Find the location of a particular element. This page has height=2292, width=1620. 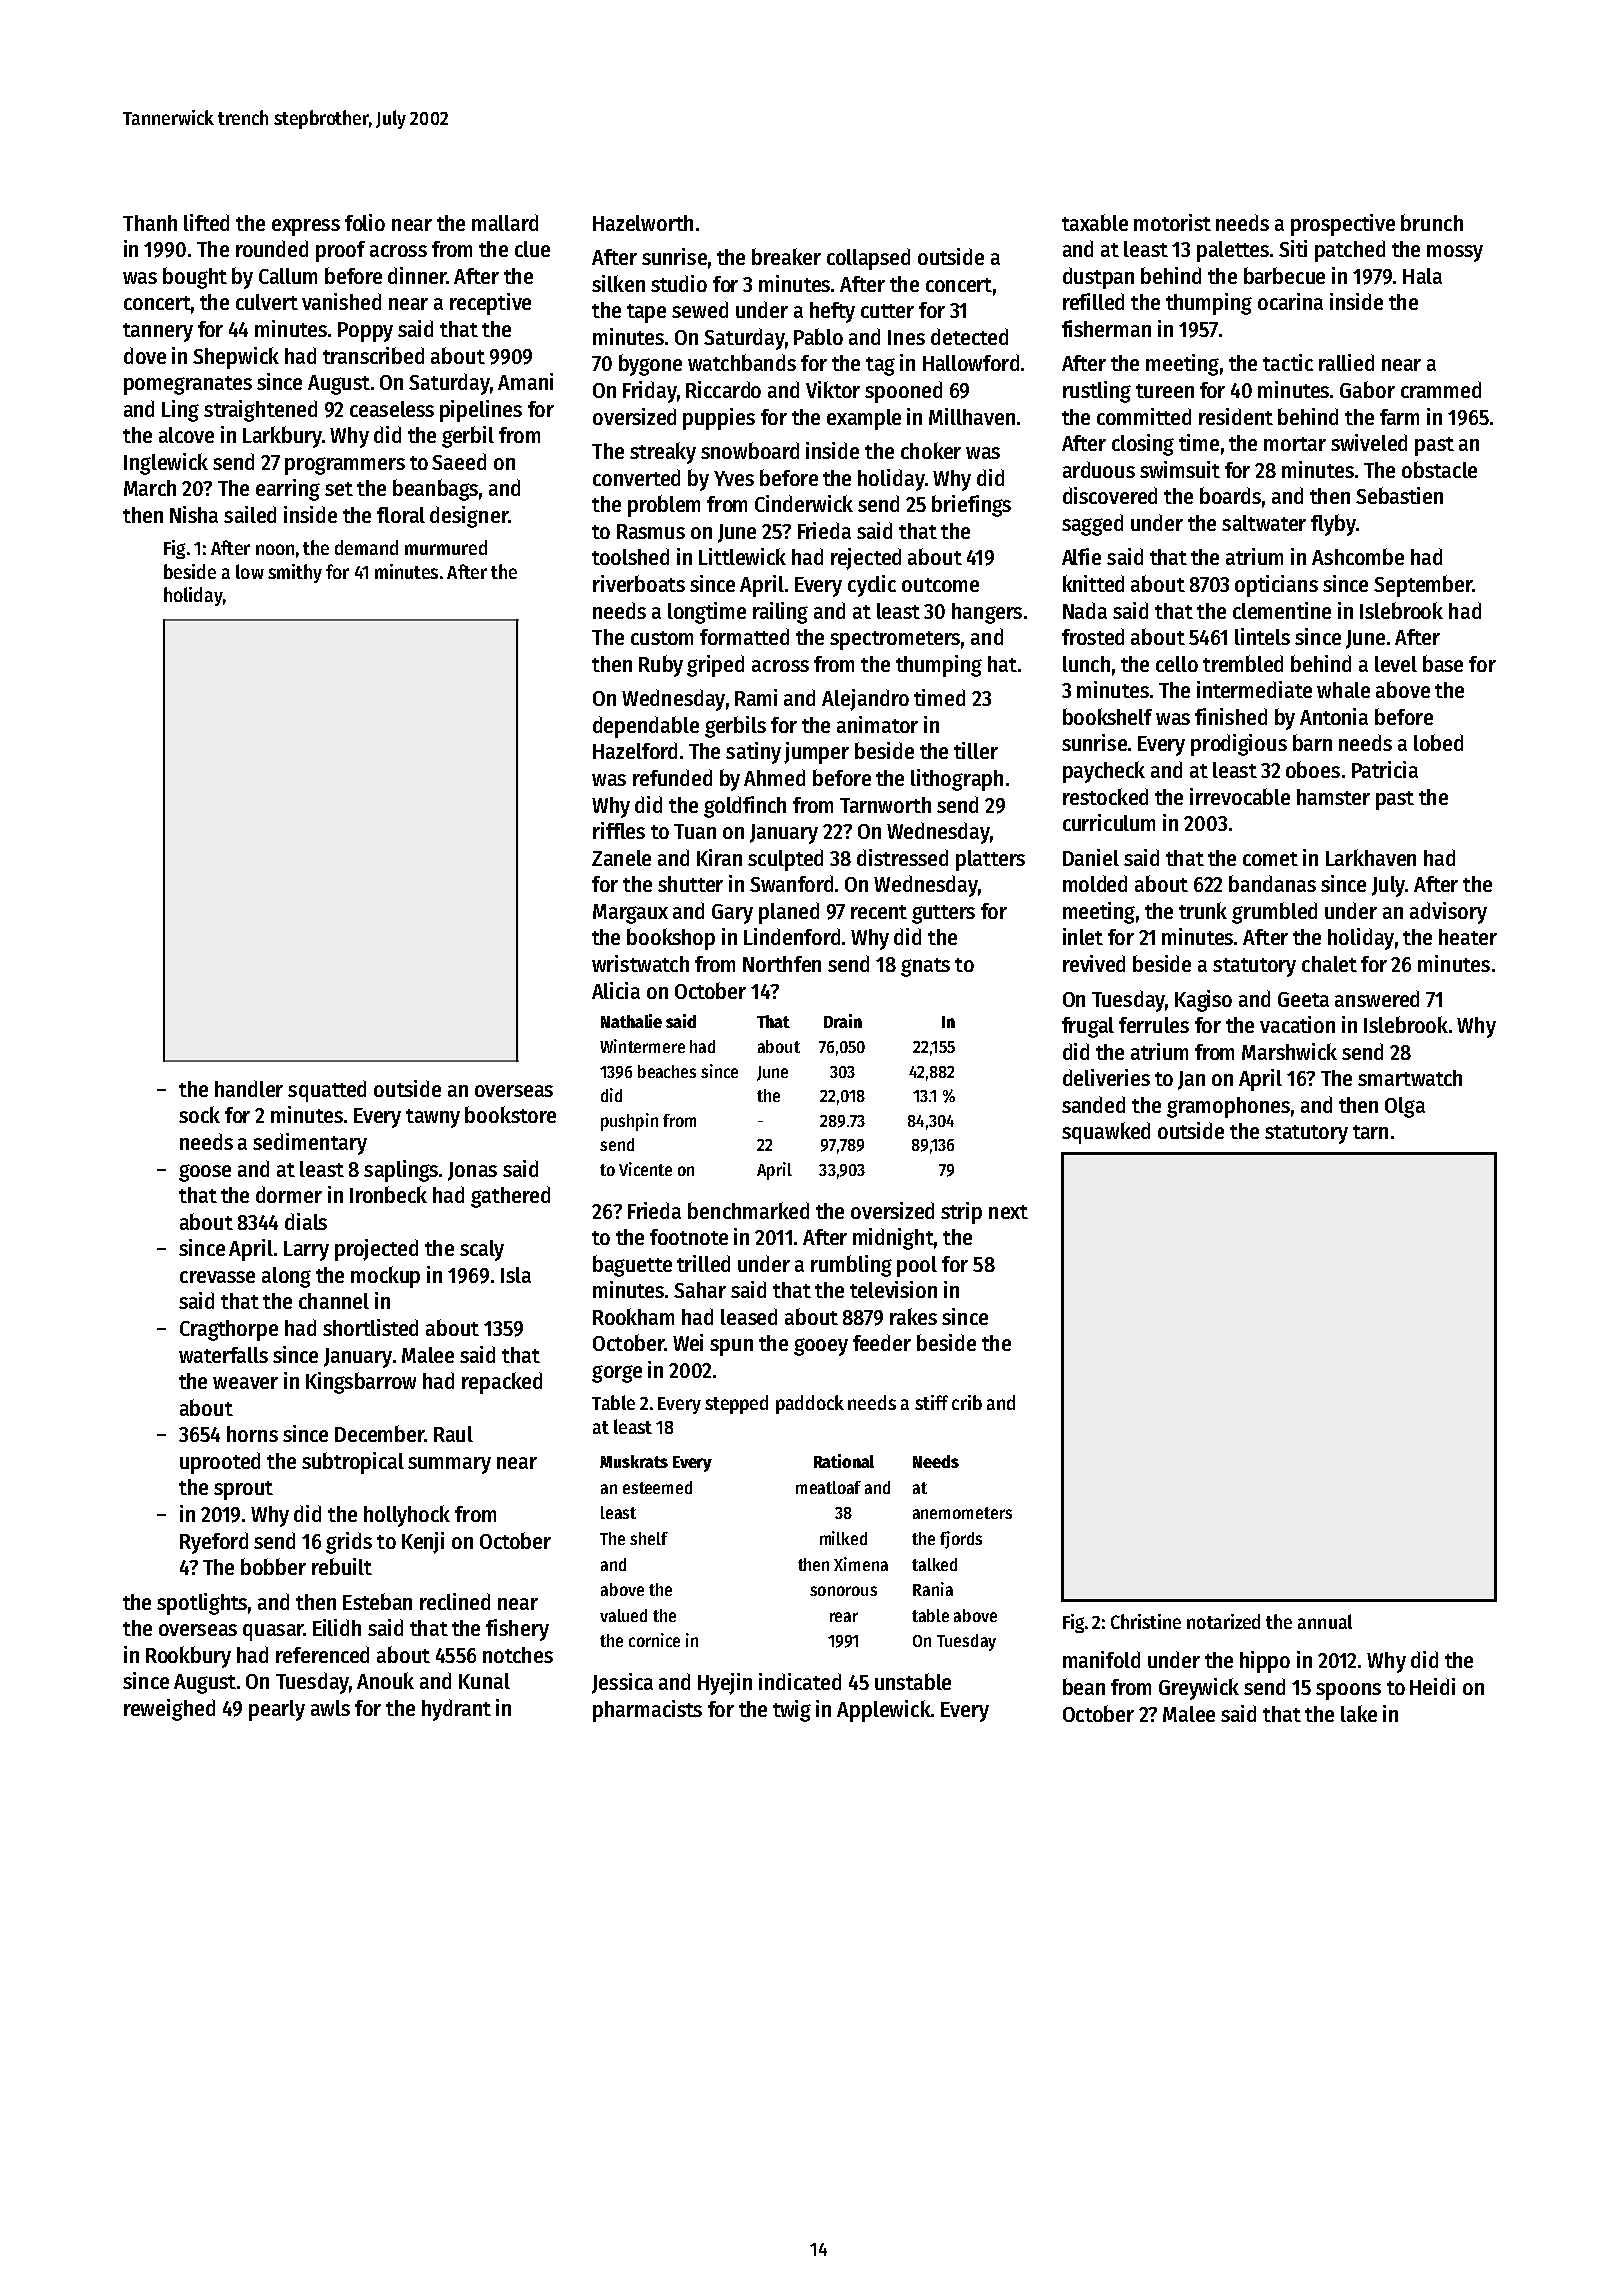

smithy is located at coordinates (295, 573).
